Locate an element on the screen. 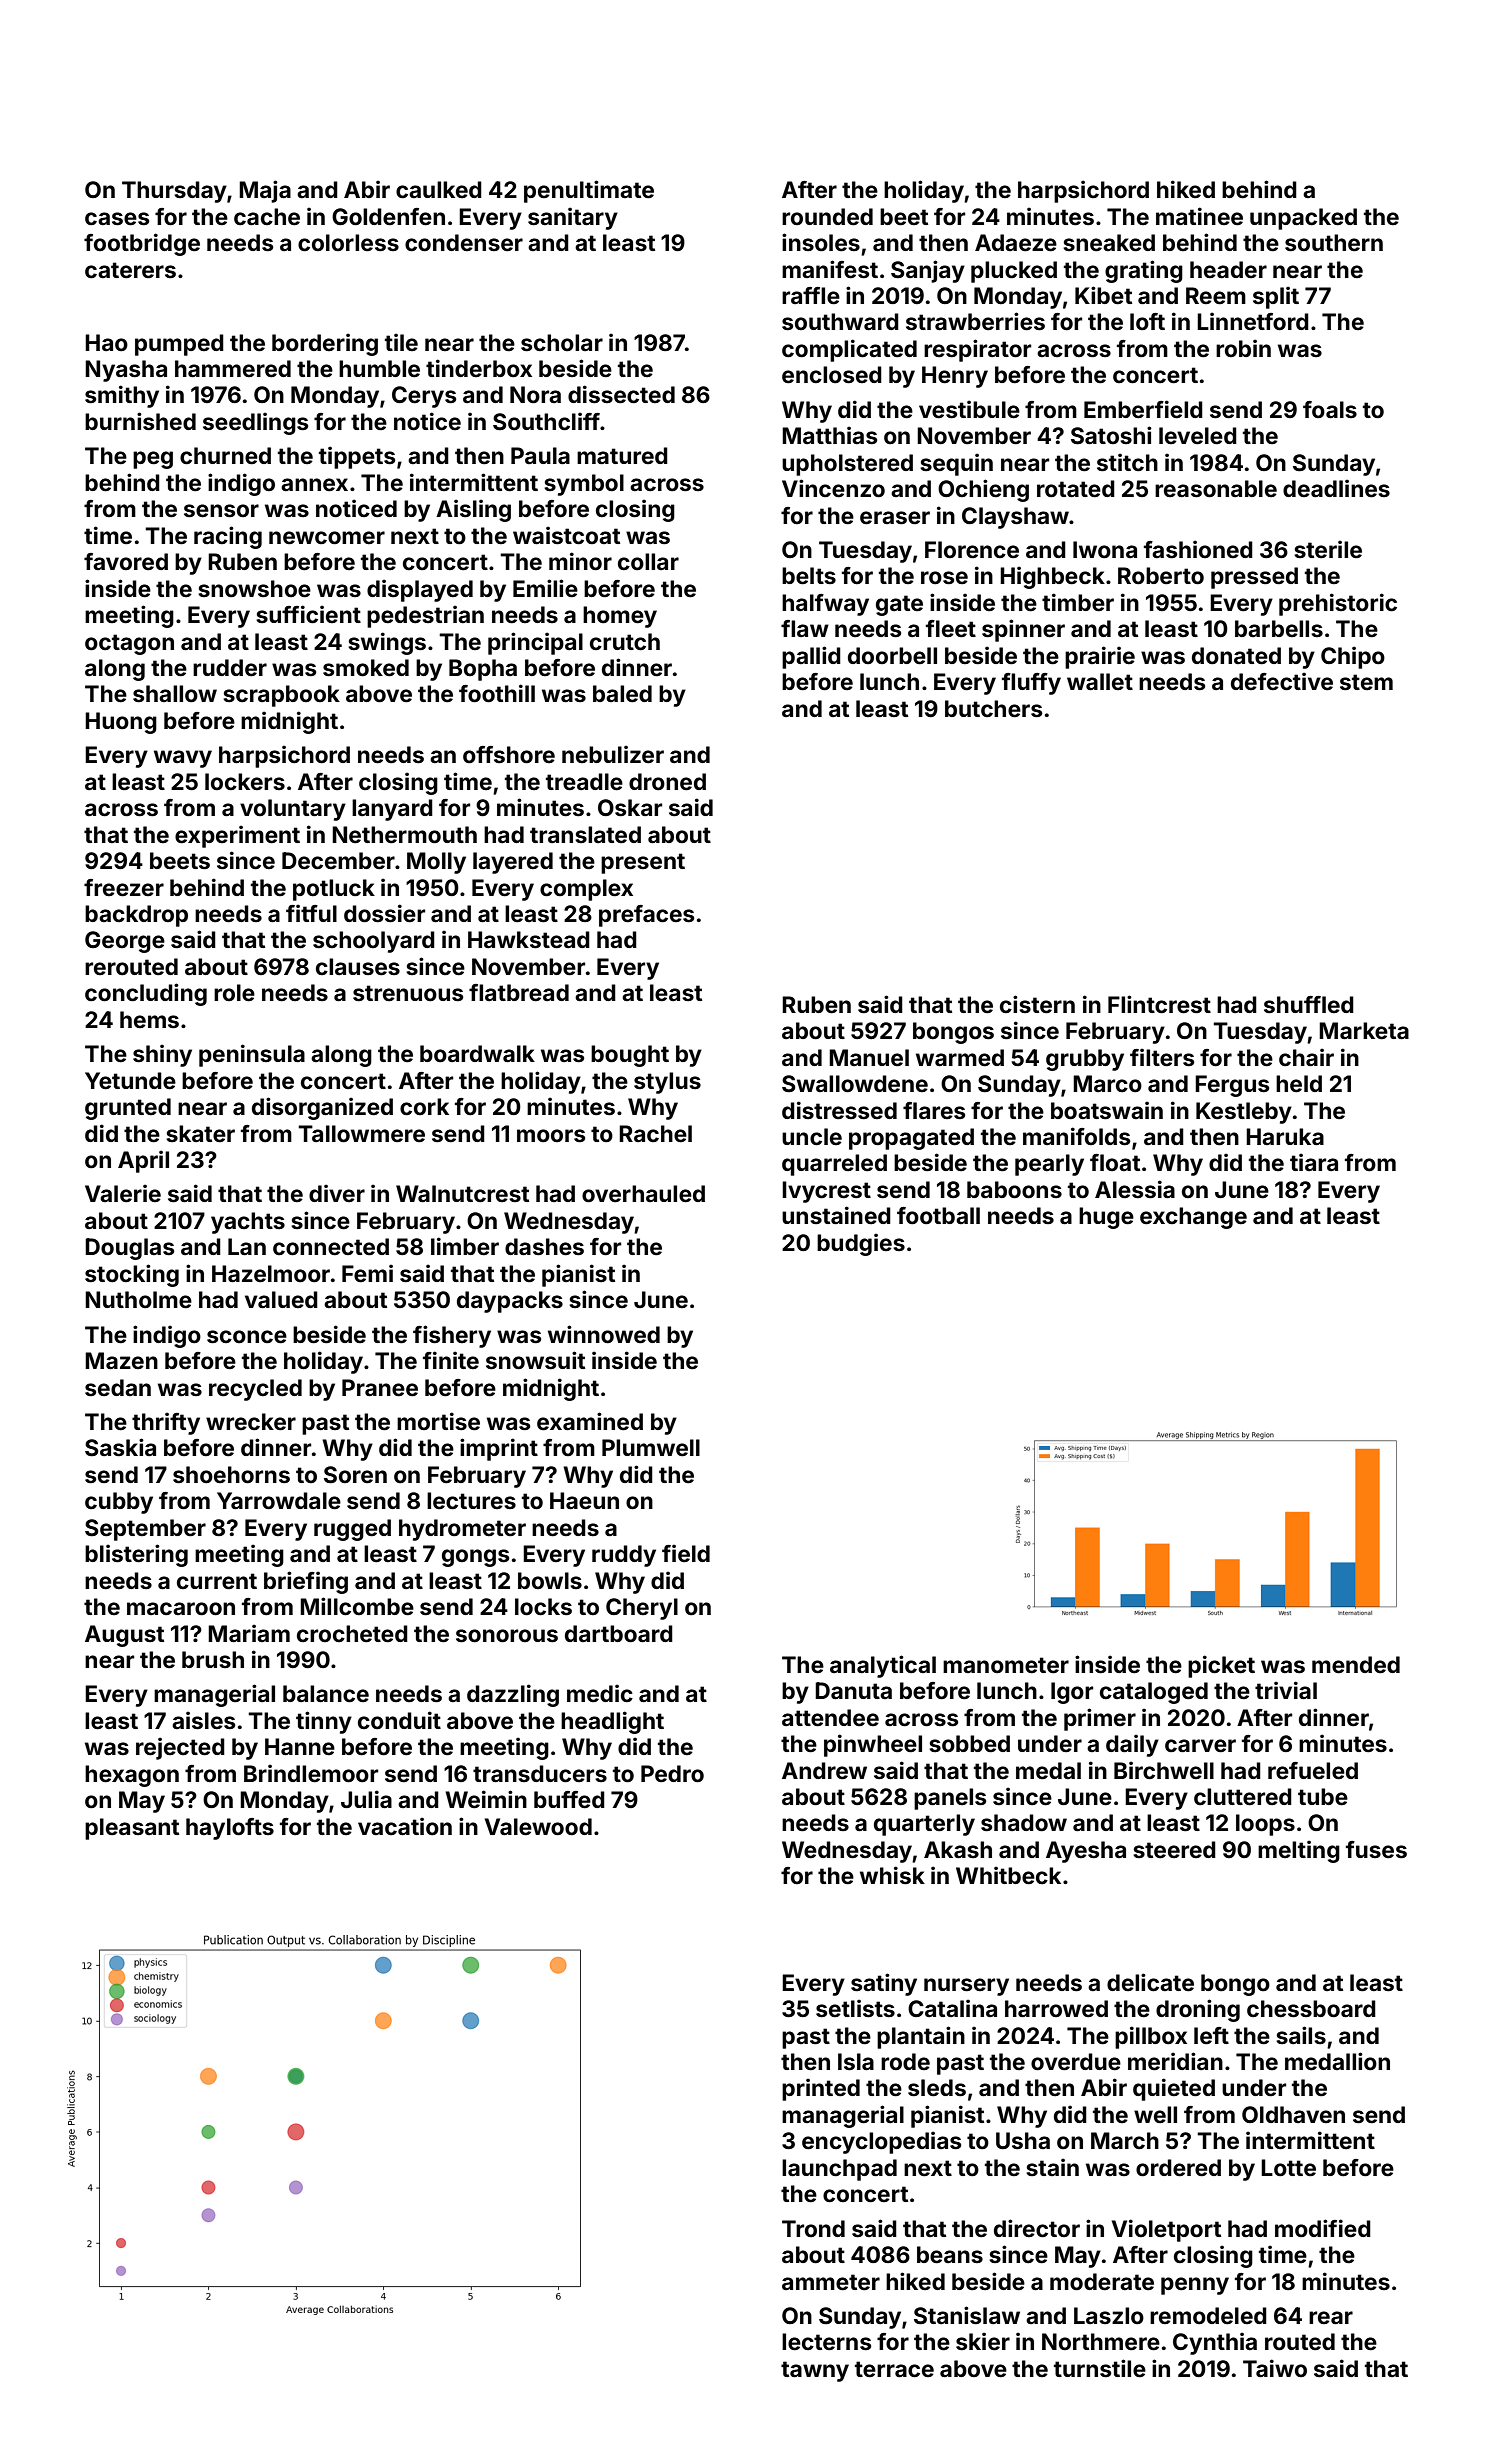 The image size is (1496, 2464). tawny is located at coordinates (815, 2371).
